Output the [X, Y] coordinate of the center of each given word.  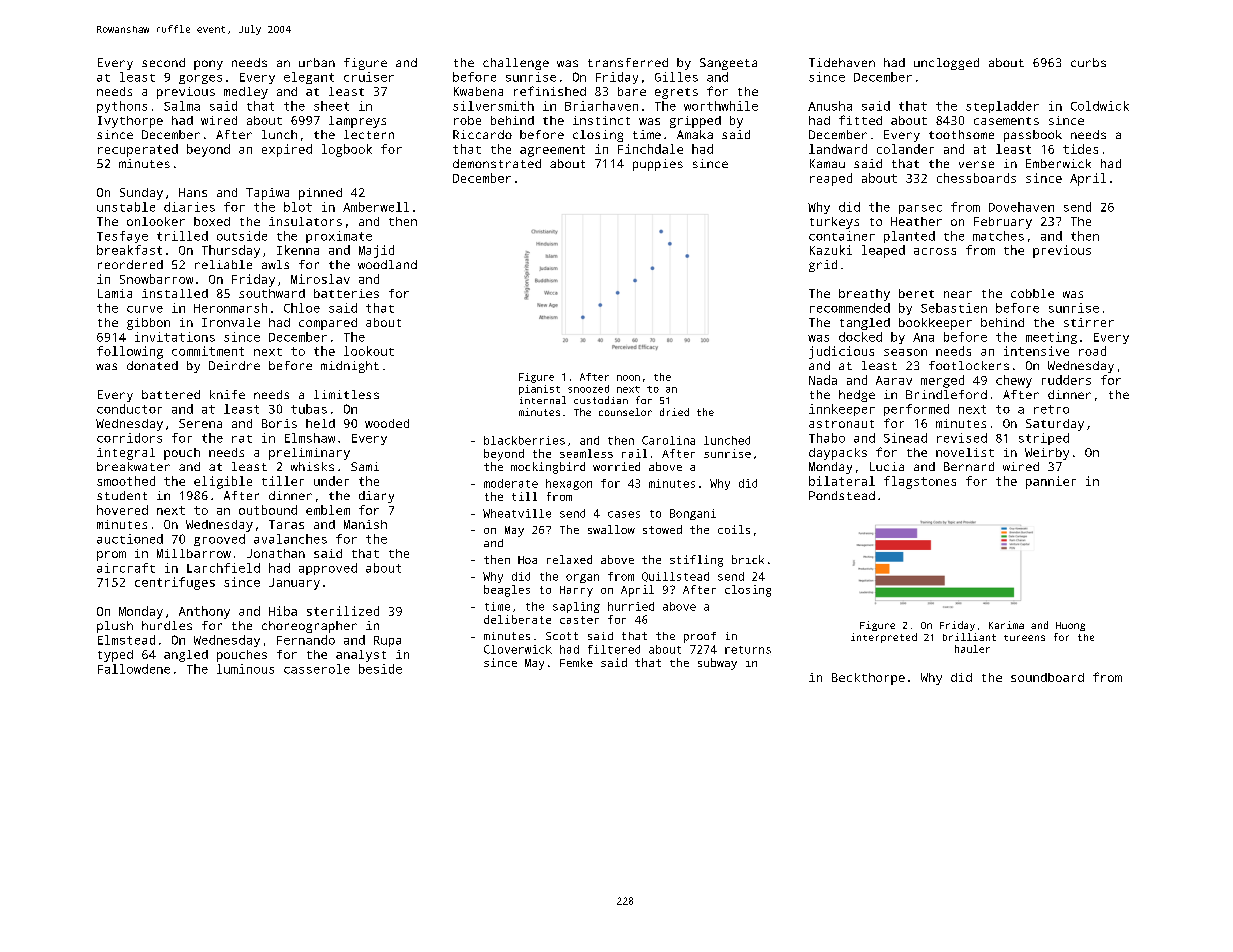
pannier [1051, 482]
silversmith [493, 106]
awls [275, 264]
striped [1044, 439]
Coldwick [1100, 106]
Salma [182, 106]
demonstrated [497, 163]
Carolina [668, 440]
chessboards [976, 178]
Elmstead [126, 640]
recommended [850, 308]
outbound [268, 510]
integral [126, 454]
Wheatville [517, 513]
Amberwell [376, 207]
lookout [369, 351]
